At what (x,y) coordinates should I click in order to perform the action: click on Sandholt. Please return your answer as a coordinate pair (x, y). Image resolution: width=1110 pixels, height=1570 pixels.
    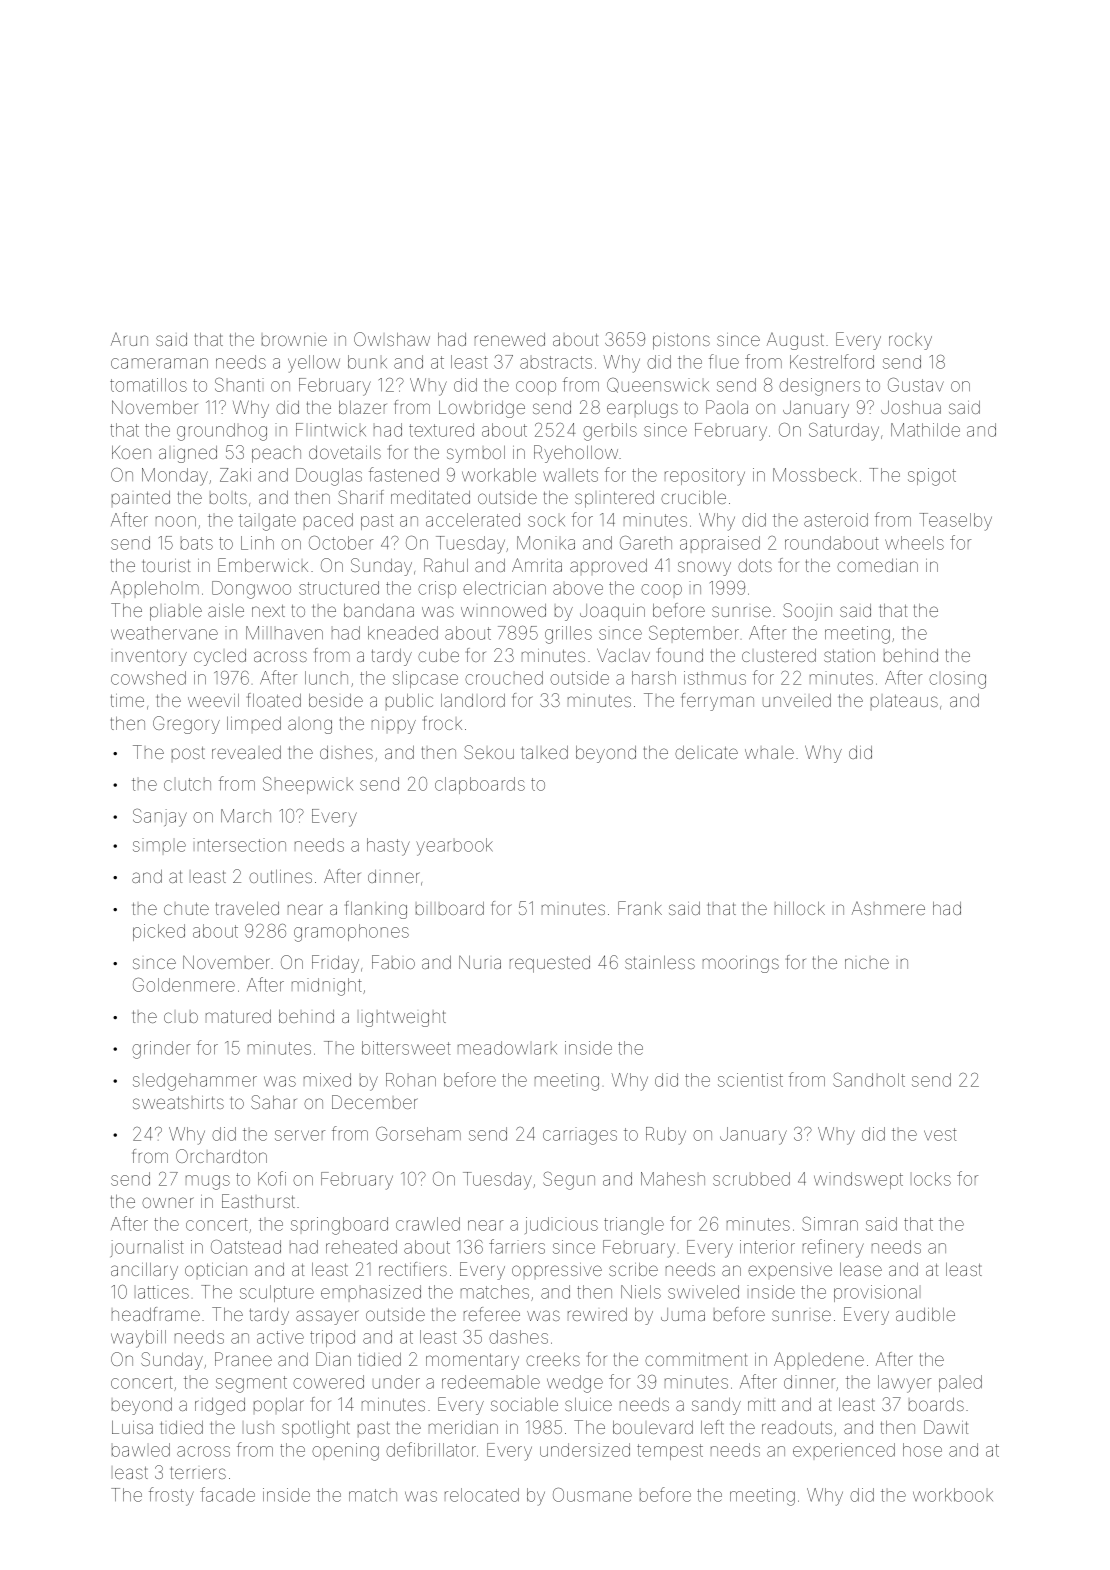
    Looking at the image, I should click on (869, 1080).
